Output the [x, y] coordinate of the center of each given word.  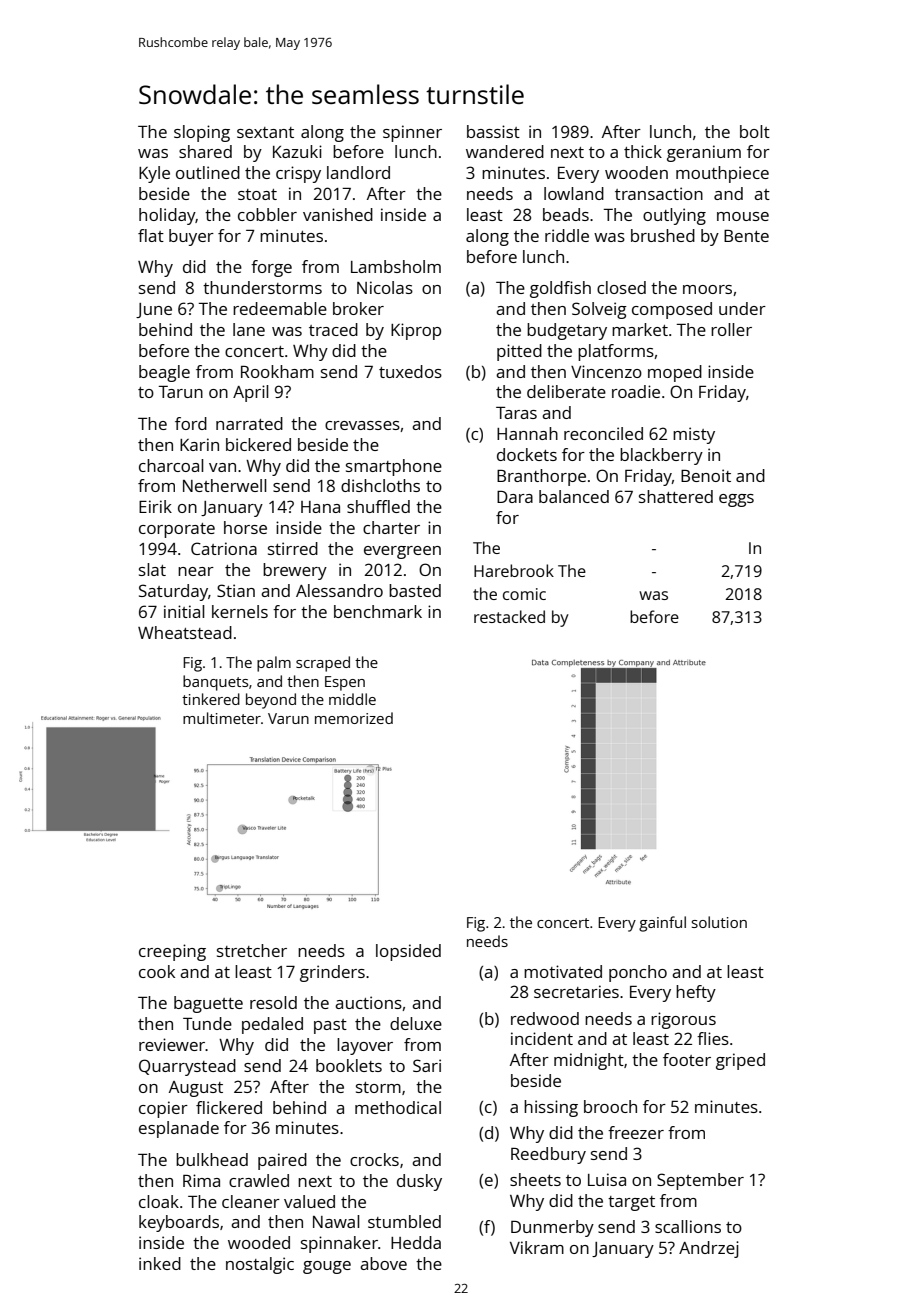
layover [365, 1046]
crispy [298, 174]
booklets [349, 1065]
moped [675, 373]
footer [687, 1059]
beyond [271, 701]
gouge [327, 1267]
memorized [354, 718]
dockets [527, 454]
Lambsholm [396, 266]
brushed [663, 235]
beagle [164, 373]
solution [719, 922]
